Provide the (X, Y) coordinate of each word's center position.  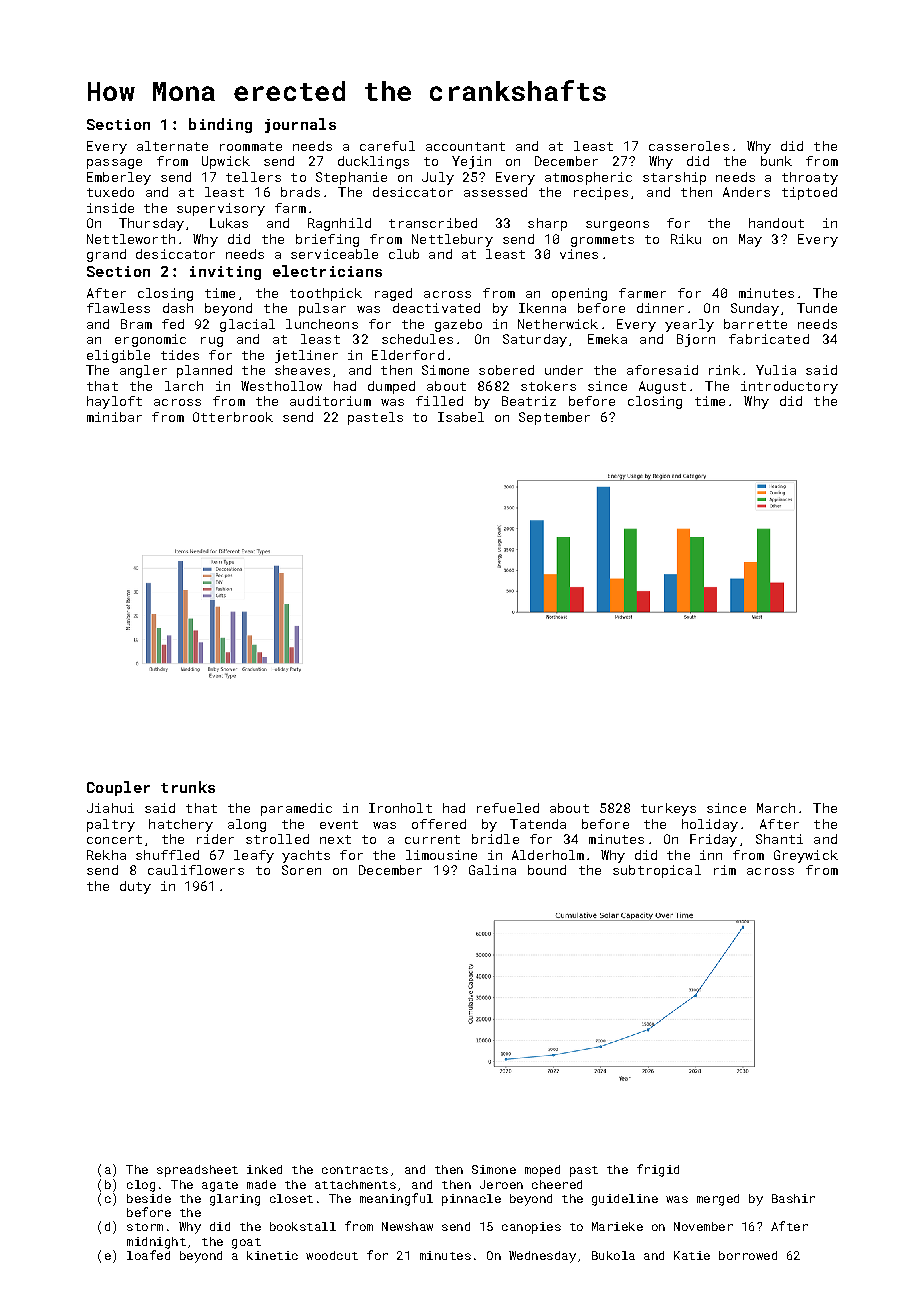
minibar (114, 417)
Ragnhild (339, 224)
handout (776, 223)
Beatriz (529, 401)
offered (439, 824)
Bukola (613, 1255)
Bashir (793, 1198)
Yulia (776, 370)
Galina (492, 870)
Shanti (779, 839)
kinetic (272, 1255)
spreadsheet (197, 1171)
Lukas (229, 223)
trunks (188, 787)
